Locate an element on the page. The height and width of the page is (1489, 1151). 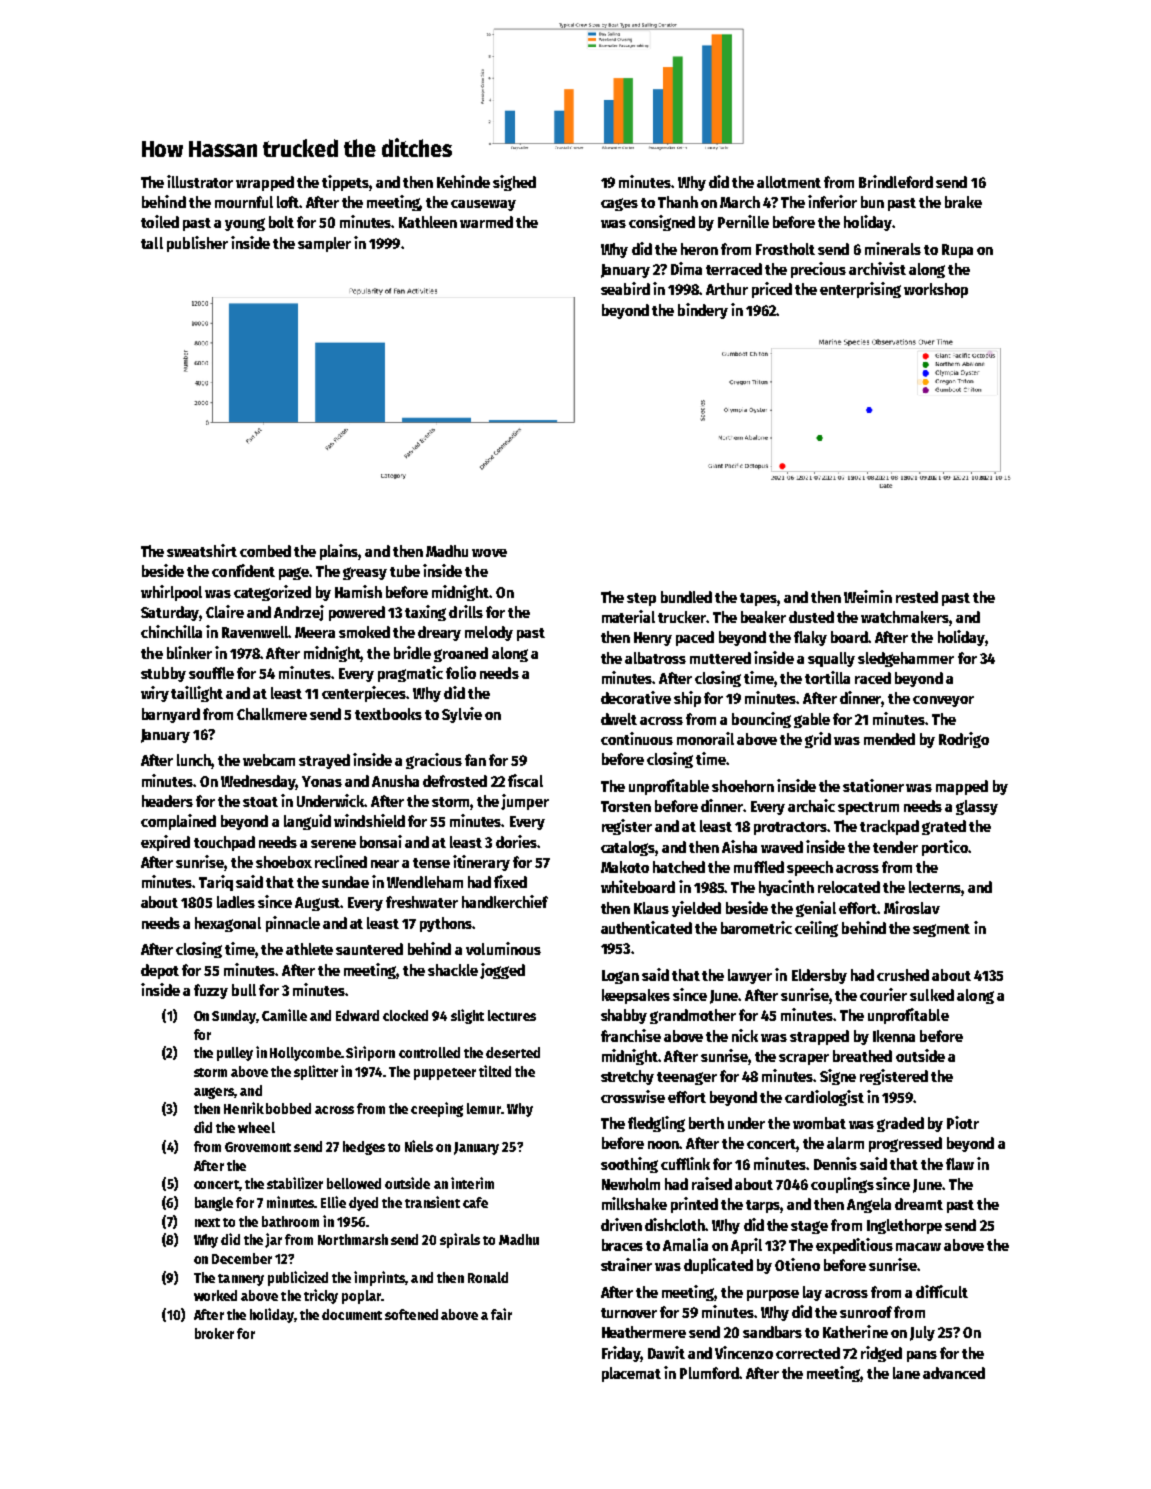
broker is located at coordinates (214, 1333).
